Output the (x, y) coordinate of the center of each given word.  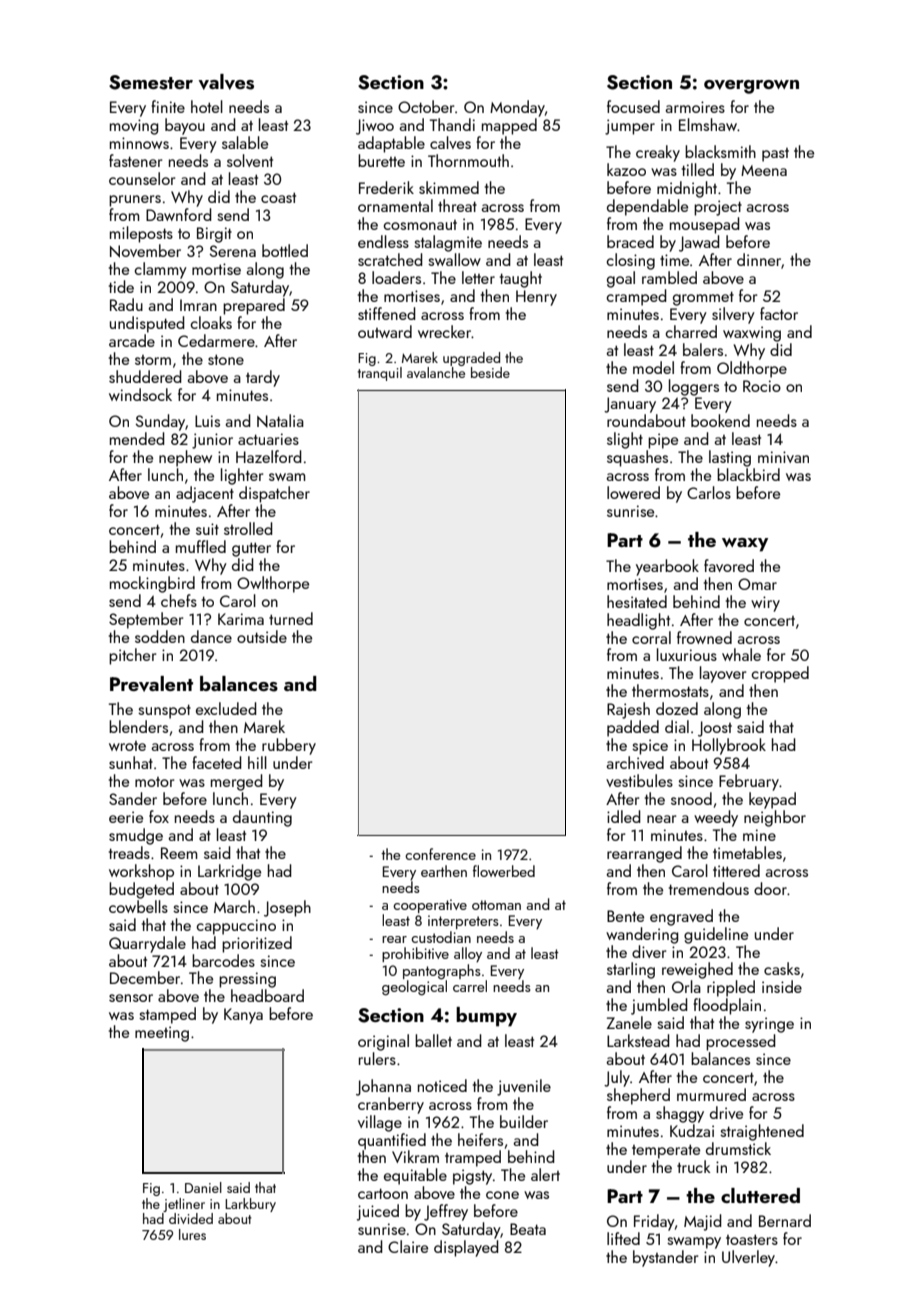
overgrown (751, 87)
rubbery (289, 746)
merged (237, 782)
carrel (470, 986)
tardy (263, 378)
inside (782, 986)
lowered (633, 492)
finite (168, 106)
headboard (267, 995)
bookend (720, 420)
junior (212, 441)
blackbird (748, 474)
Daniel (203, 1187)
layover (723, 674)
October (426, 106)
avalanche (436, 372)
